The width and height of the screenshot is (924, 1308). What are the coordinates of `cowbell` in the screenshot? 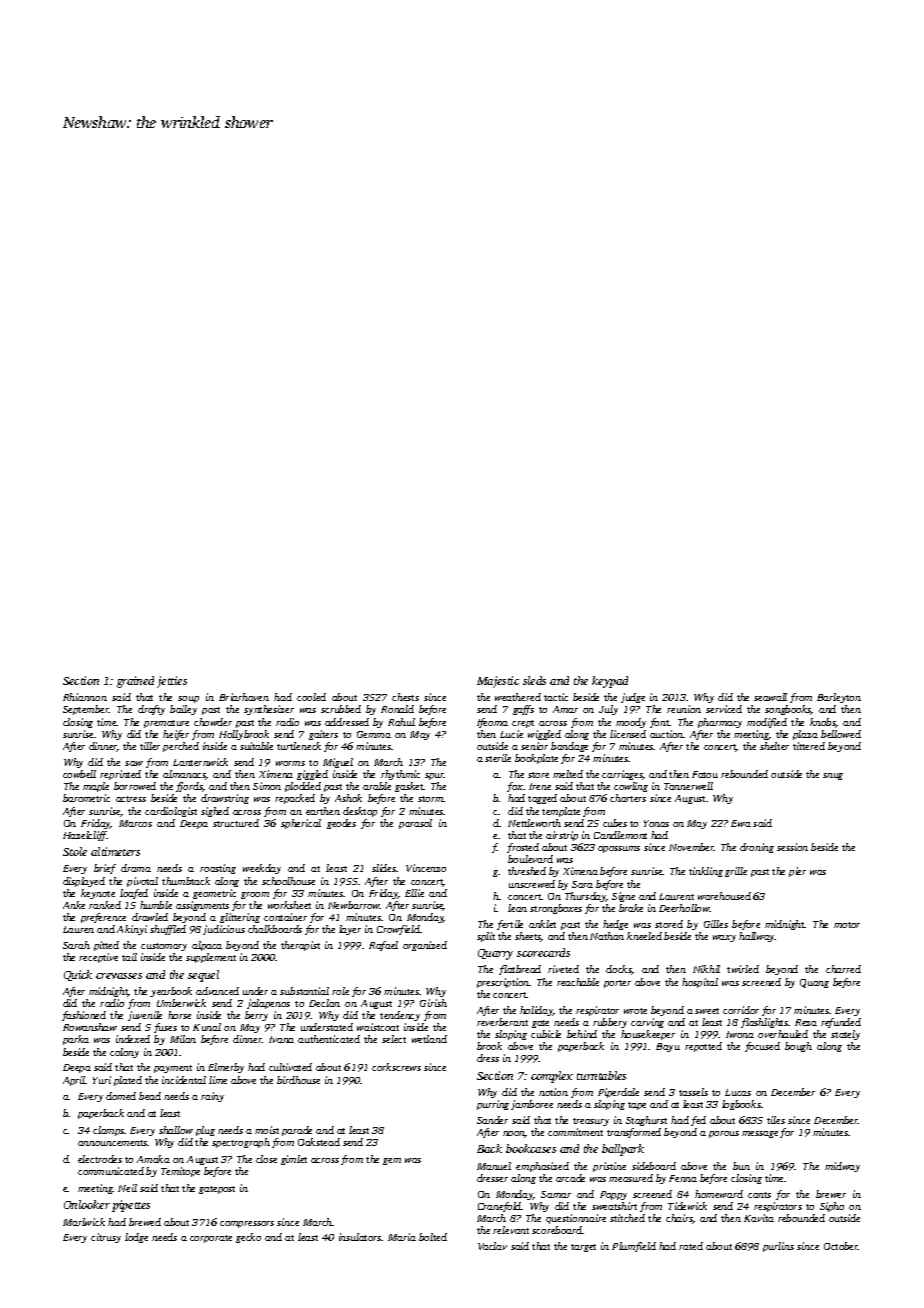 It's located at (79, 774).
